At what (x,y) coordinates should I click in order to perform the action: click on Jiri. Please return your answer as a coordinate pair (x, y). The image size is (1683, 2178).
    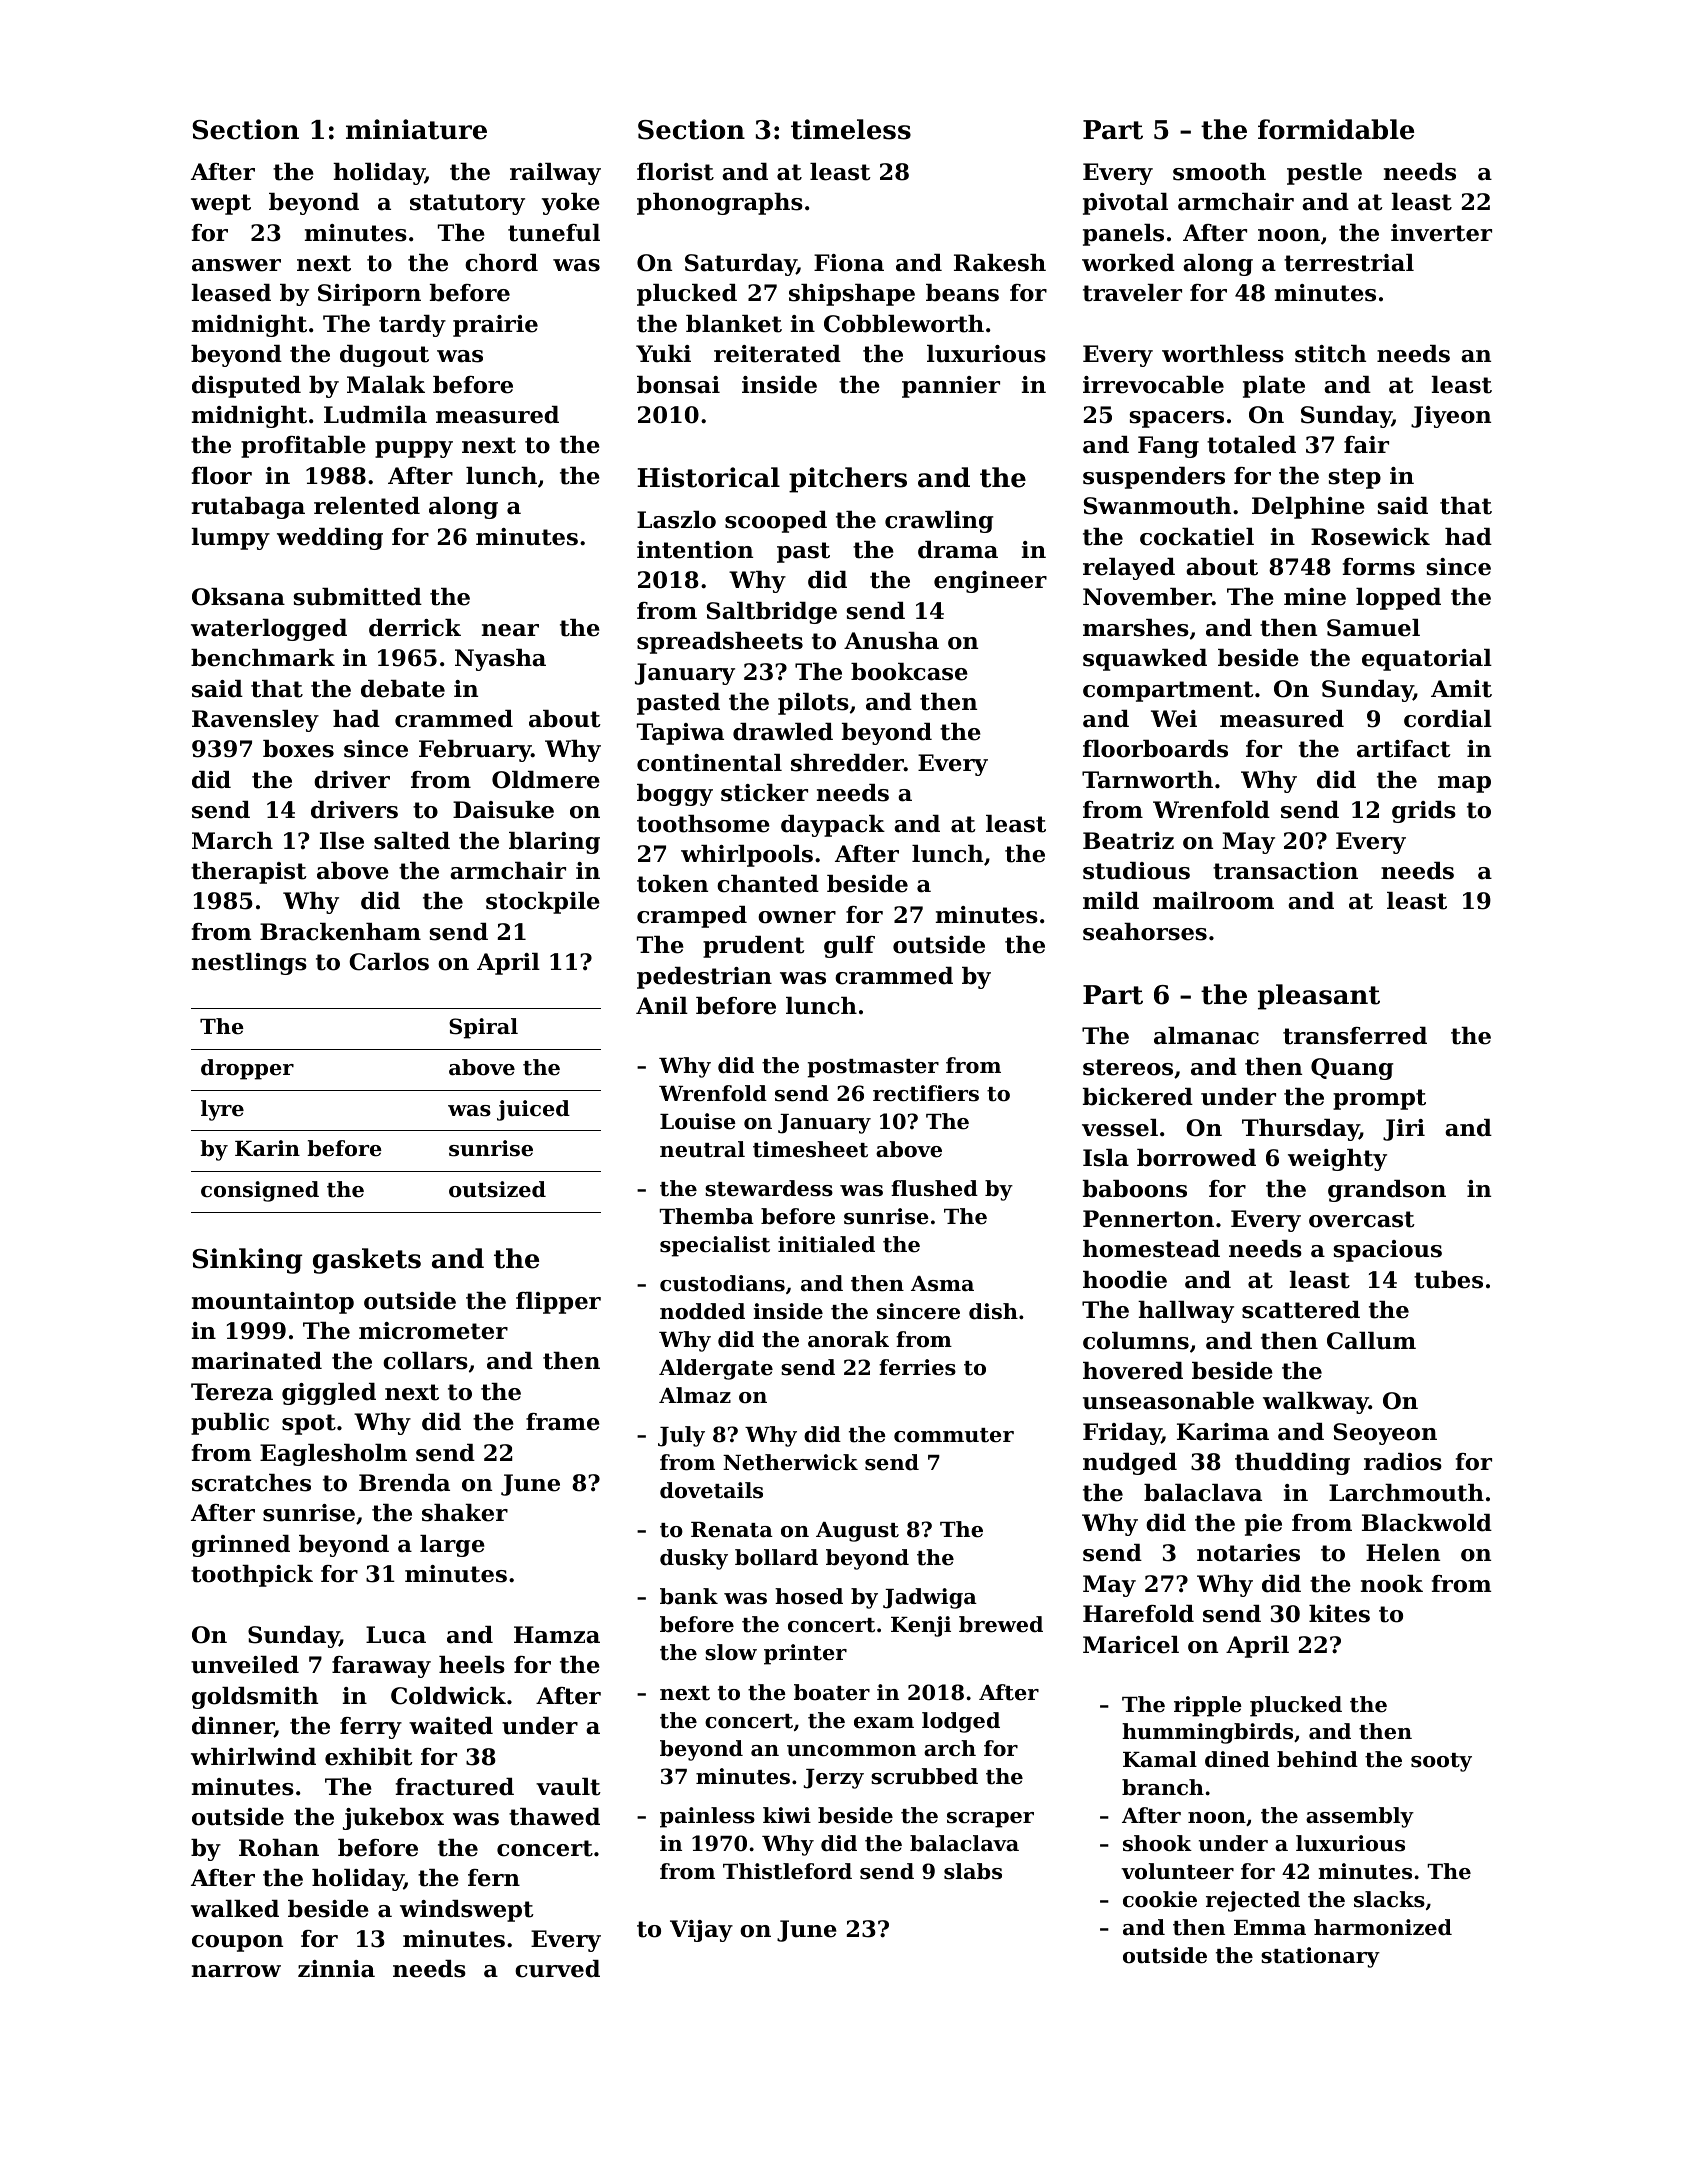
    Looking at the image, I should click on (1404, 1130).
